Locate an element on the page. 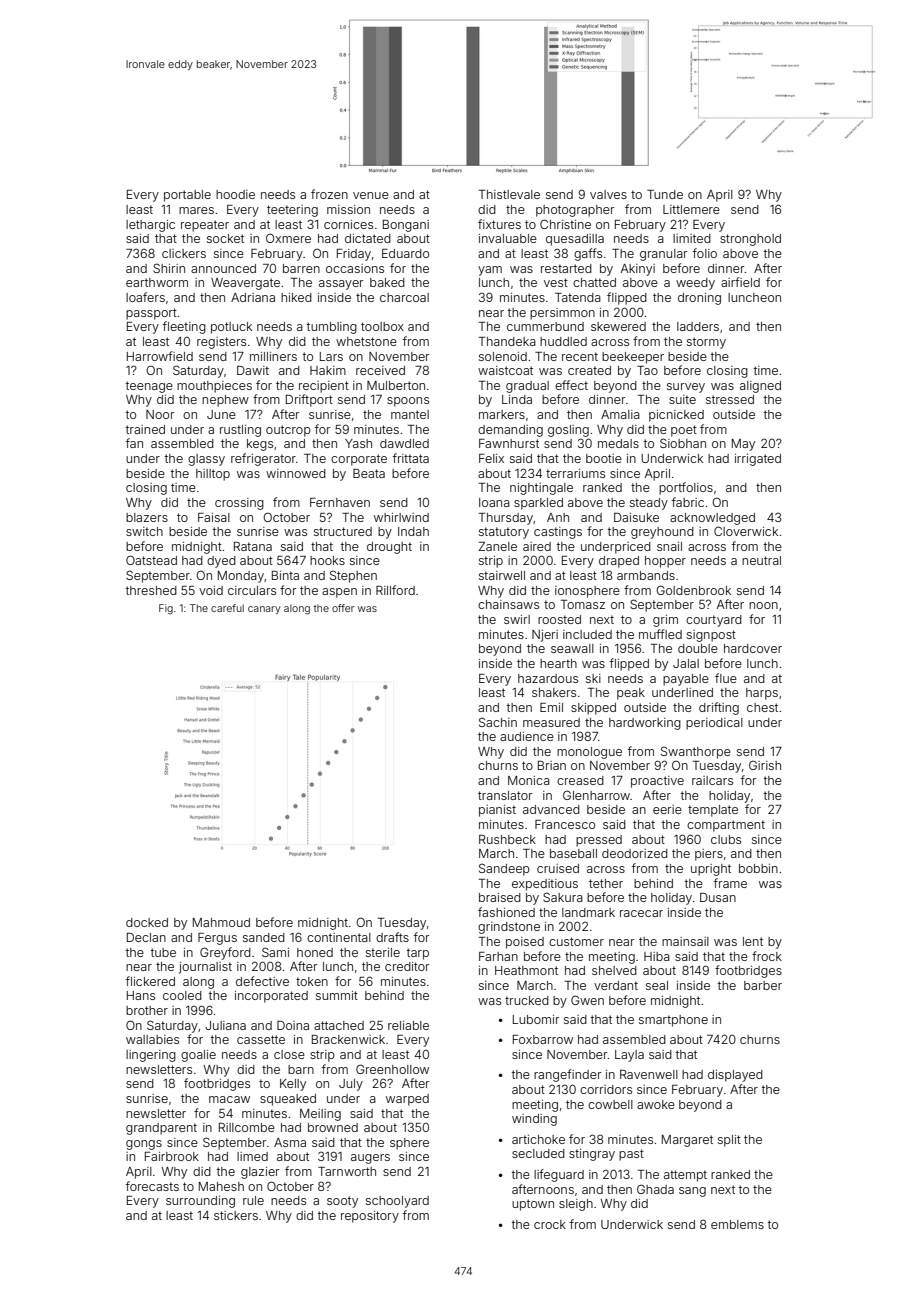  schoolyard is located at coordinates (397, 1202).
